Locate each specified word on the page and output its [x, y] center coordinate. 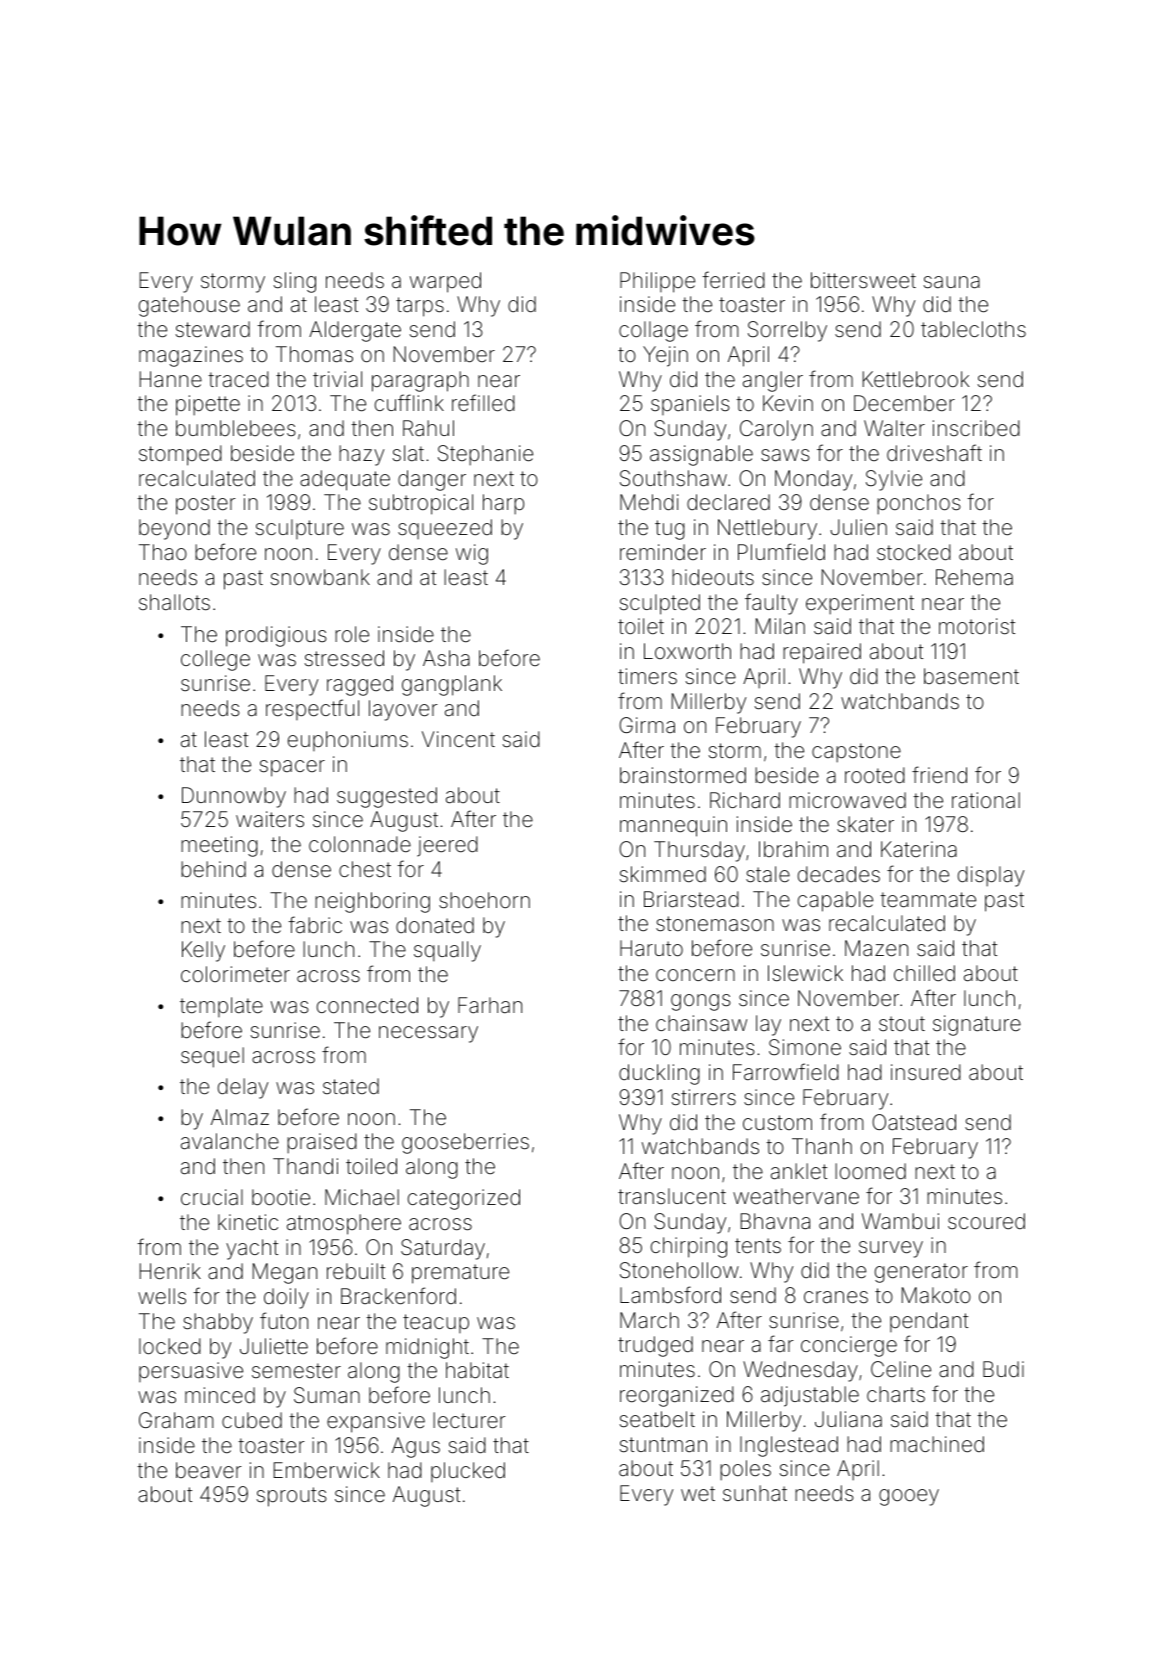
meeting [219, 846]
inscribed [976, 428]
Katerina [919, 849]
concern [695, 975]
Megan [285, 1273]
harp [503, 504]
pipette [208, 405]
